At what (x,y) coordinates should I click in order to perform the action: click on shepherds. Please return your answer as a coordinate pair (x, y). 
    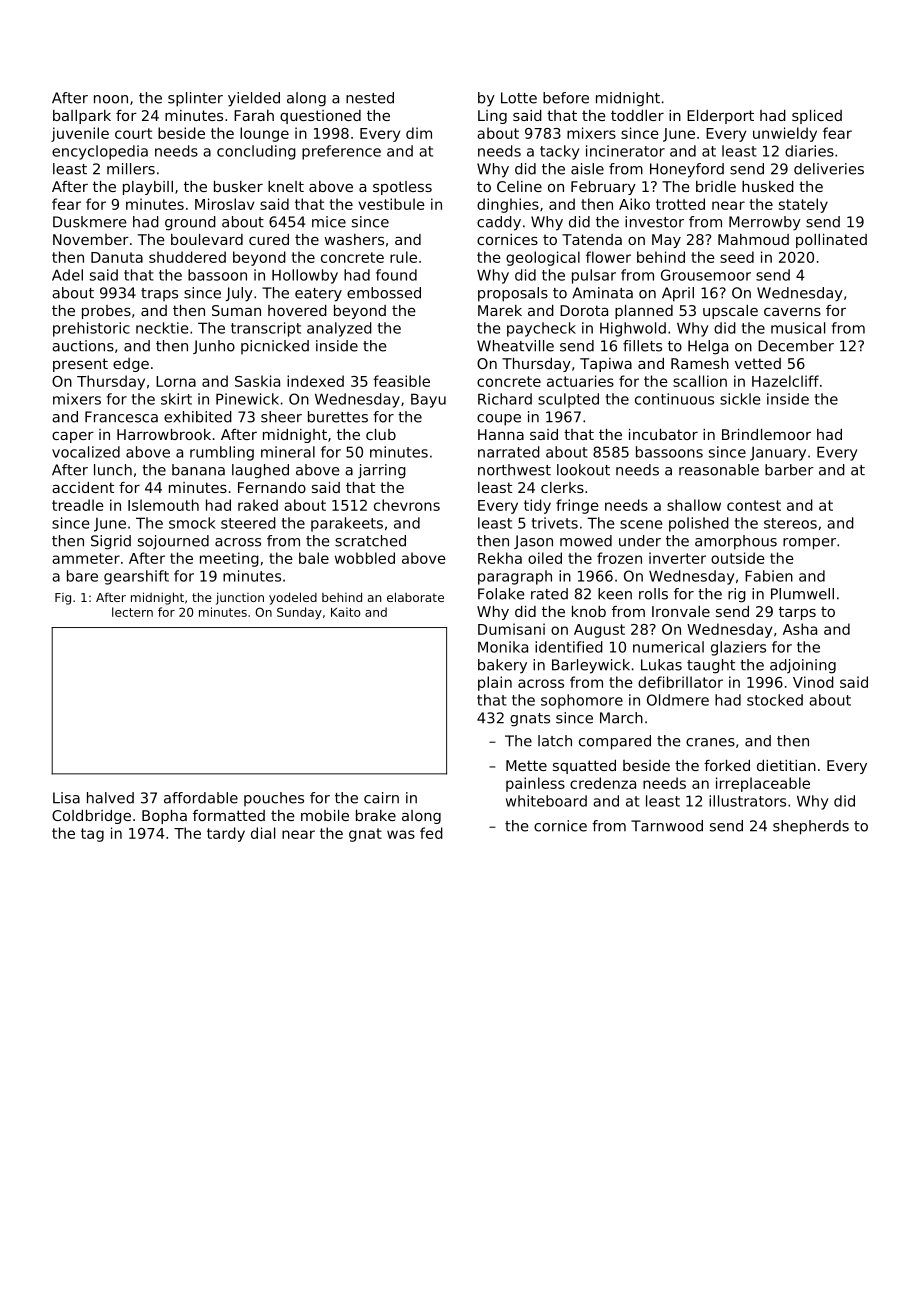
    Looking at the image, I should click on (811, 827).
